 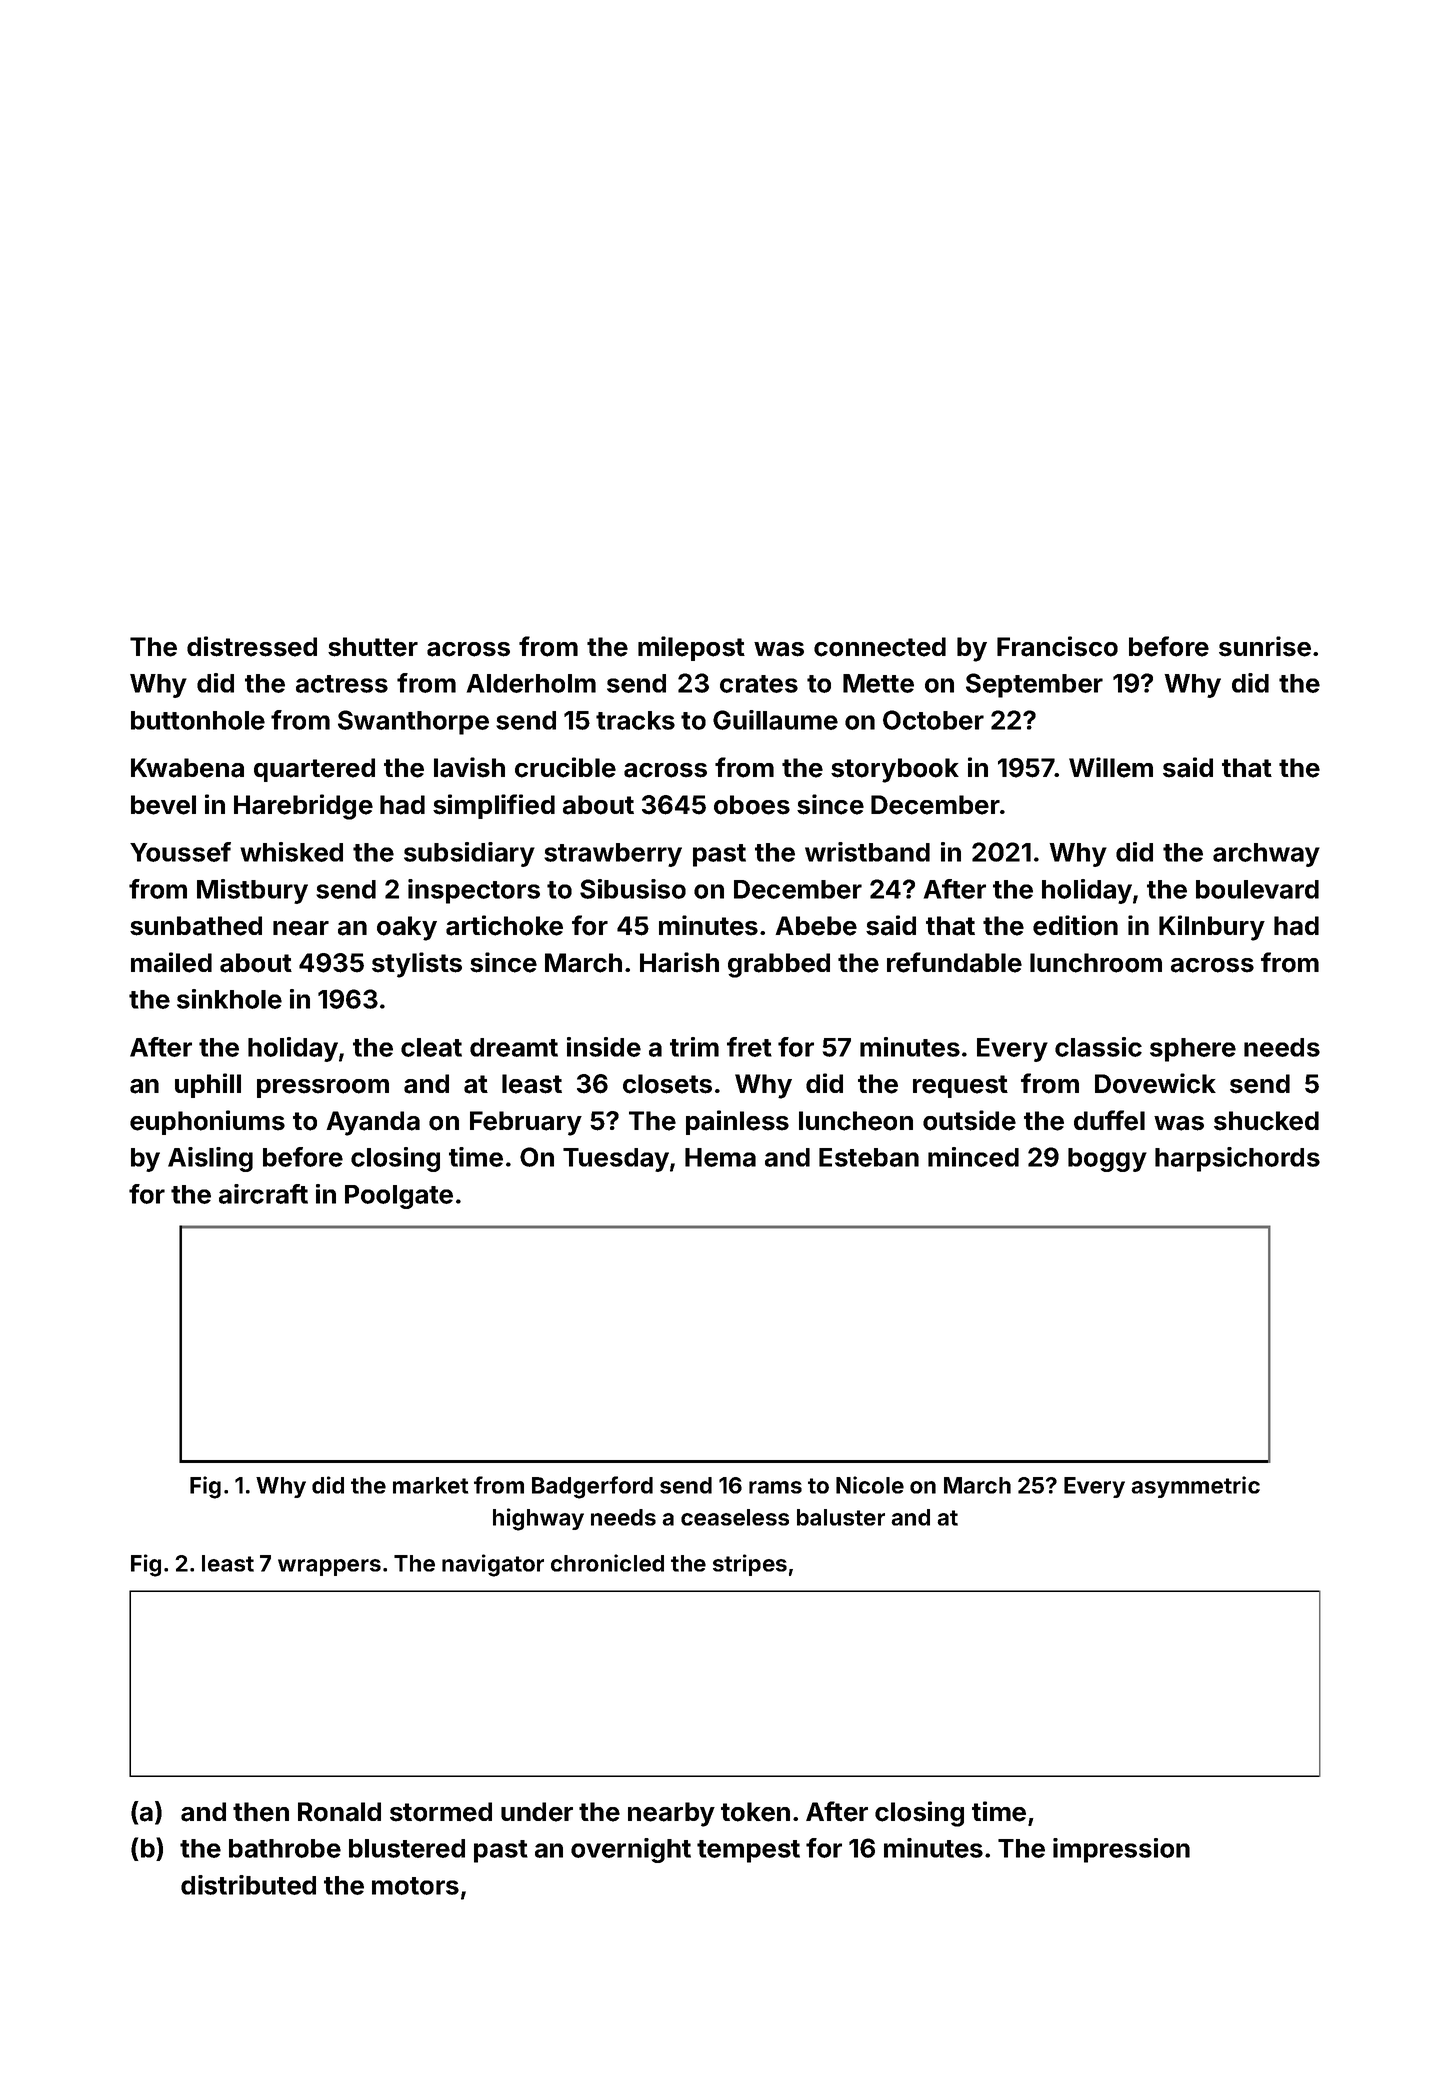 What do you see at coordinates (1266, 1121) in the screenshot?
I see `shucked` at bounding box center [1266, 1121].
